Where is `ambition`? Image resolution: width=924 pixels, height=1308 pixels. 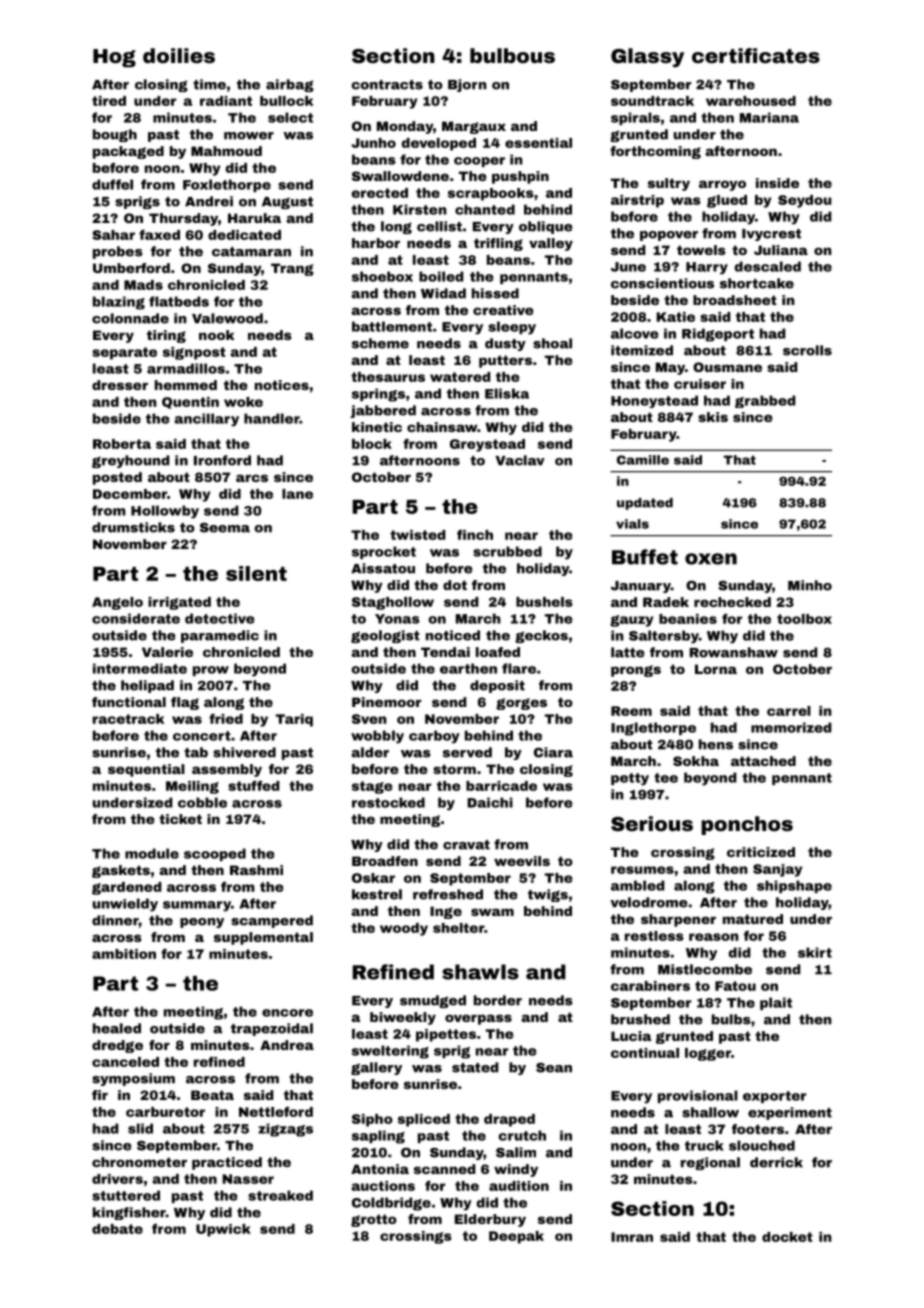 ambition is located at coordinates (124, 954).
